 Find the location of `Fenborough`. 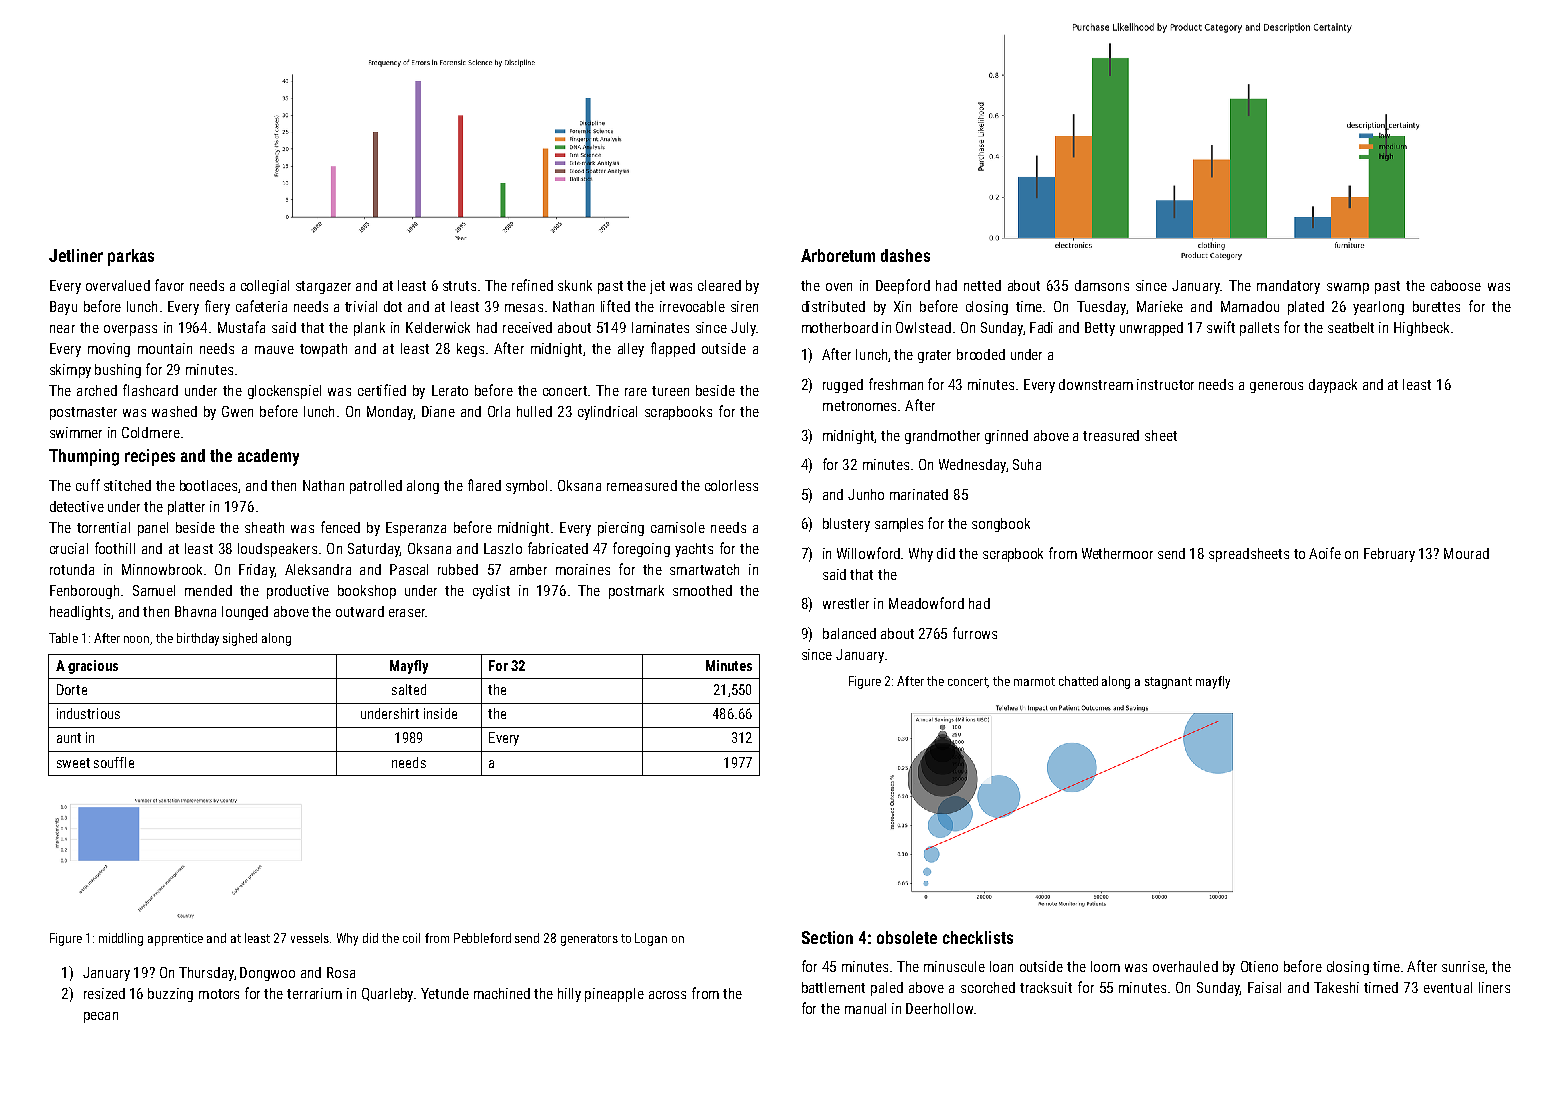

Fenborough is located at coordinates (84, 592).
